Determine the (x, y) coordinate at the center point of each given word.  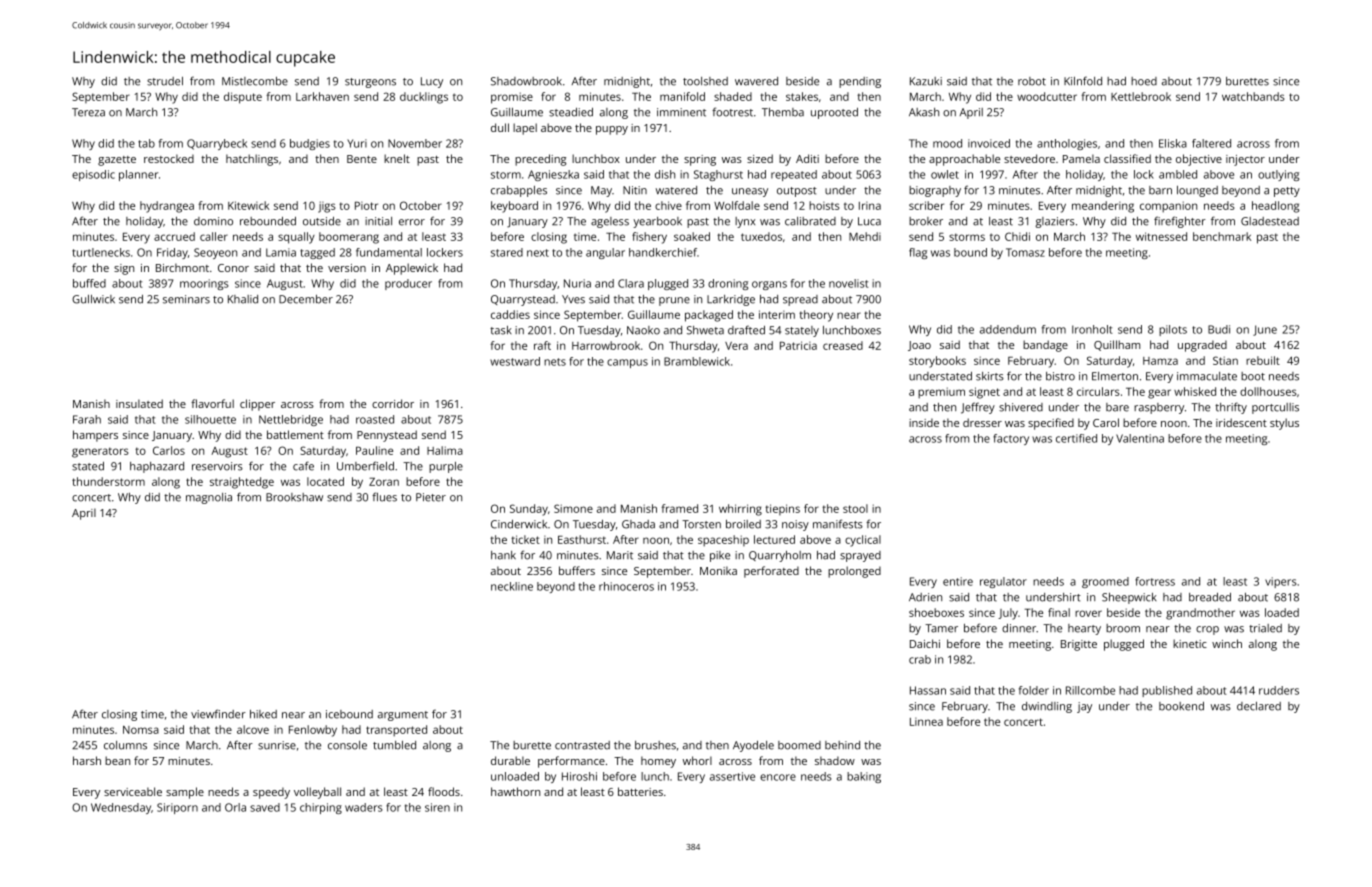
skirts (990, 376)
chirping (321, 808)
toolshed (705, 81)
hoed (1144, 81)
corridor (393, 403)
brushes (655, 745)
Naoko (643, 330)
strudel (165, 81)
